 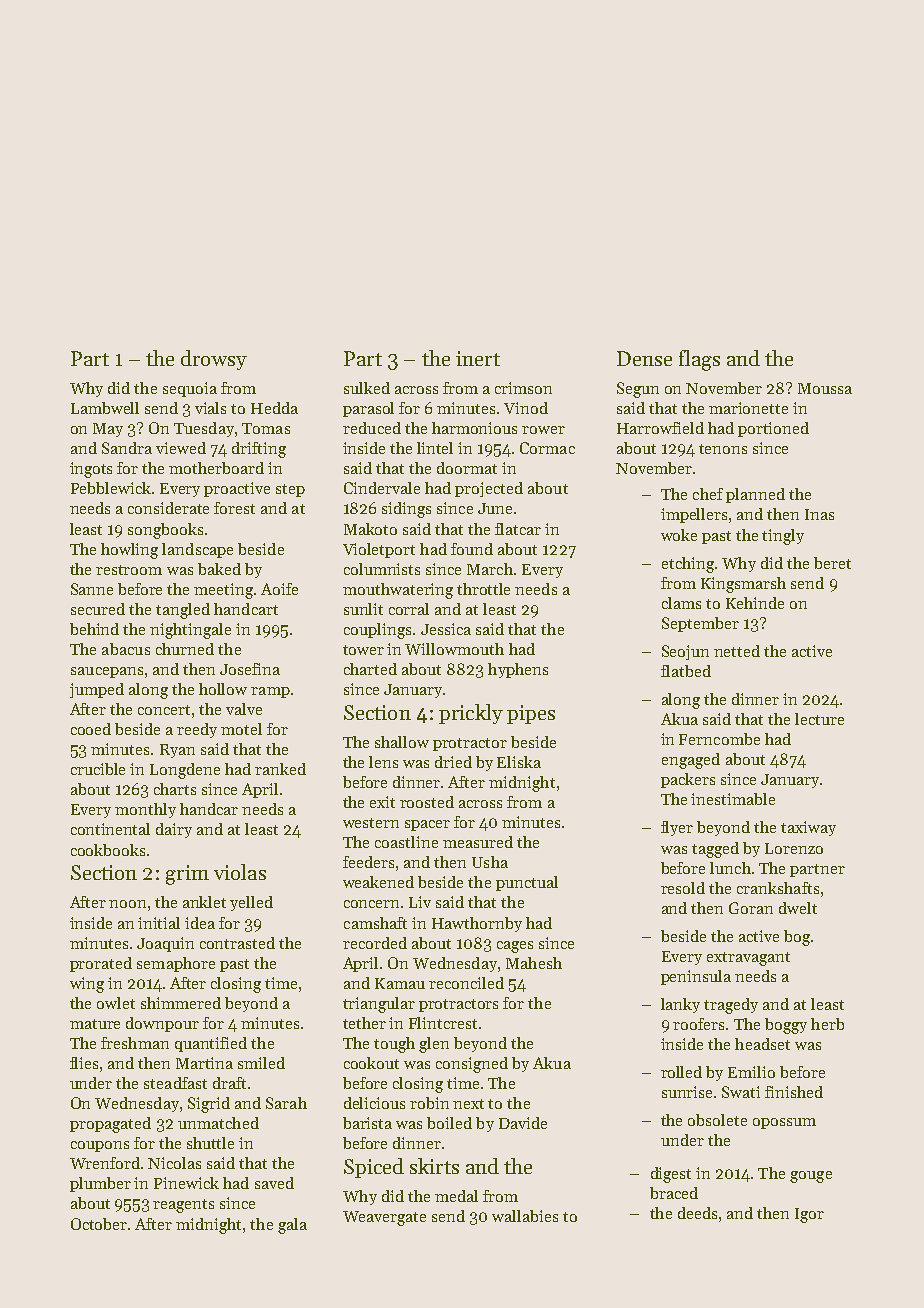 What do you see at coordinates (250, 669) in the screenshot?
I see `Josefina` at bounding box center [250, 669].
